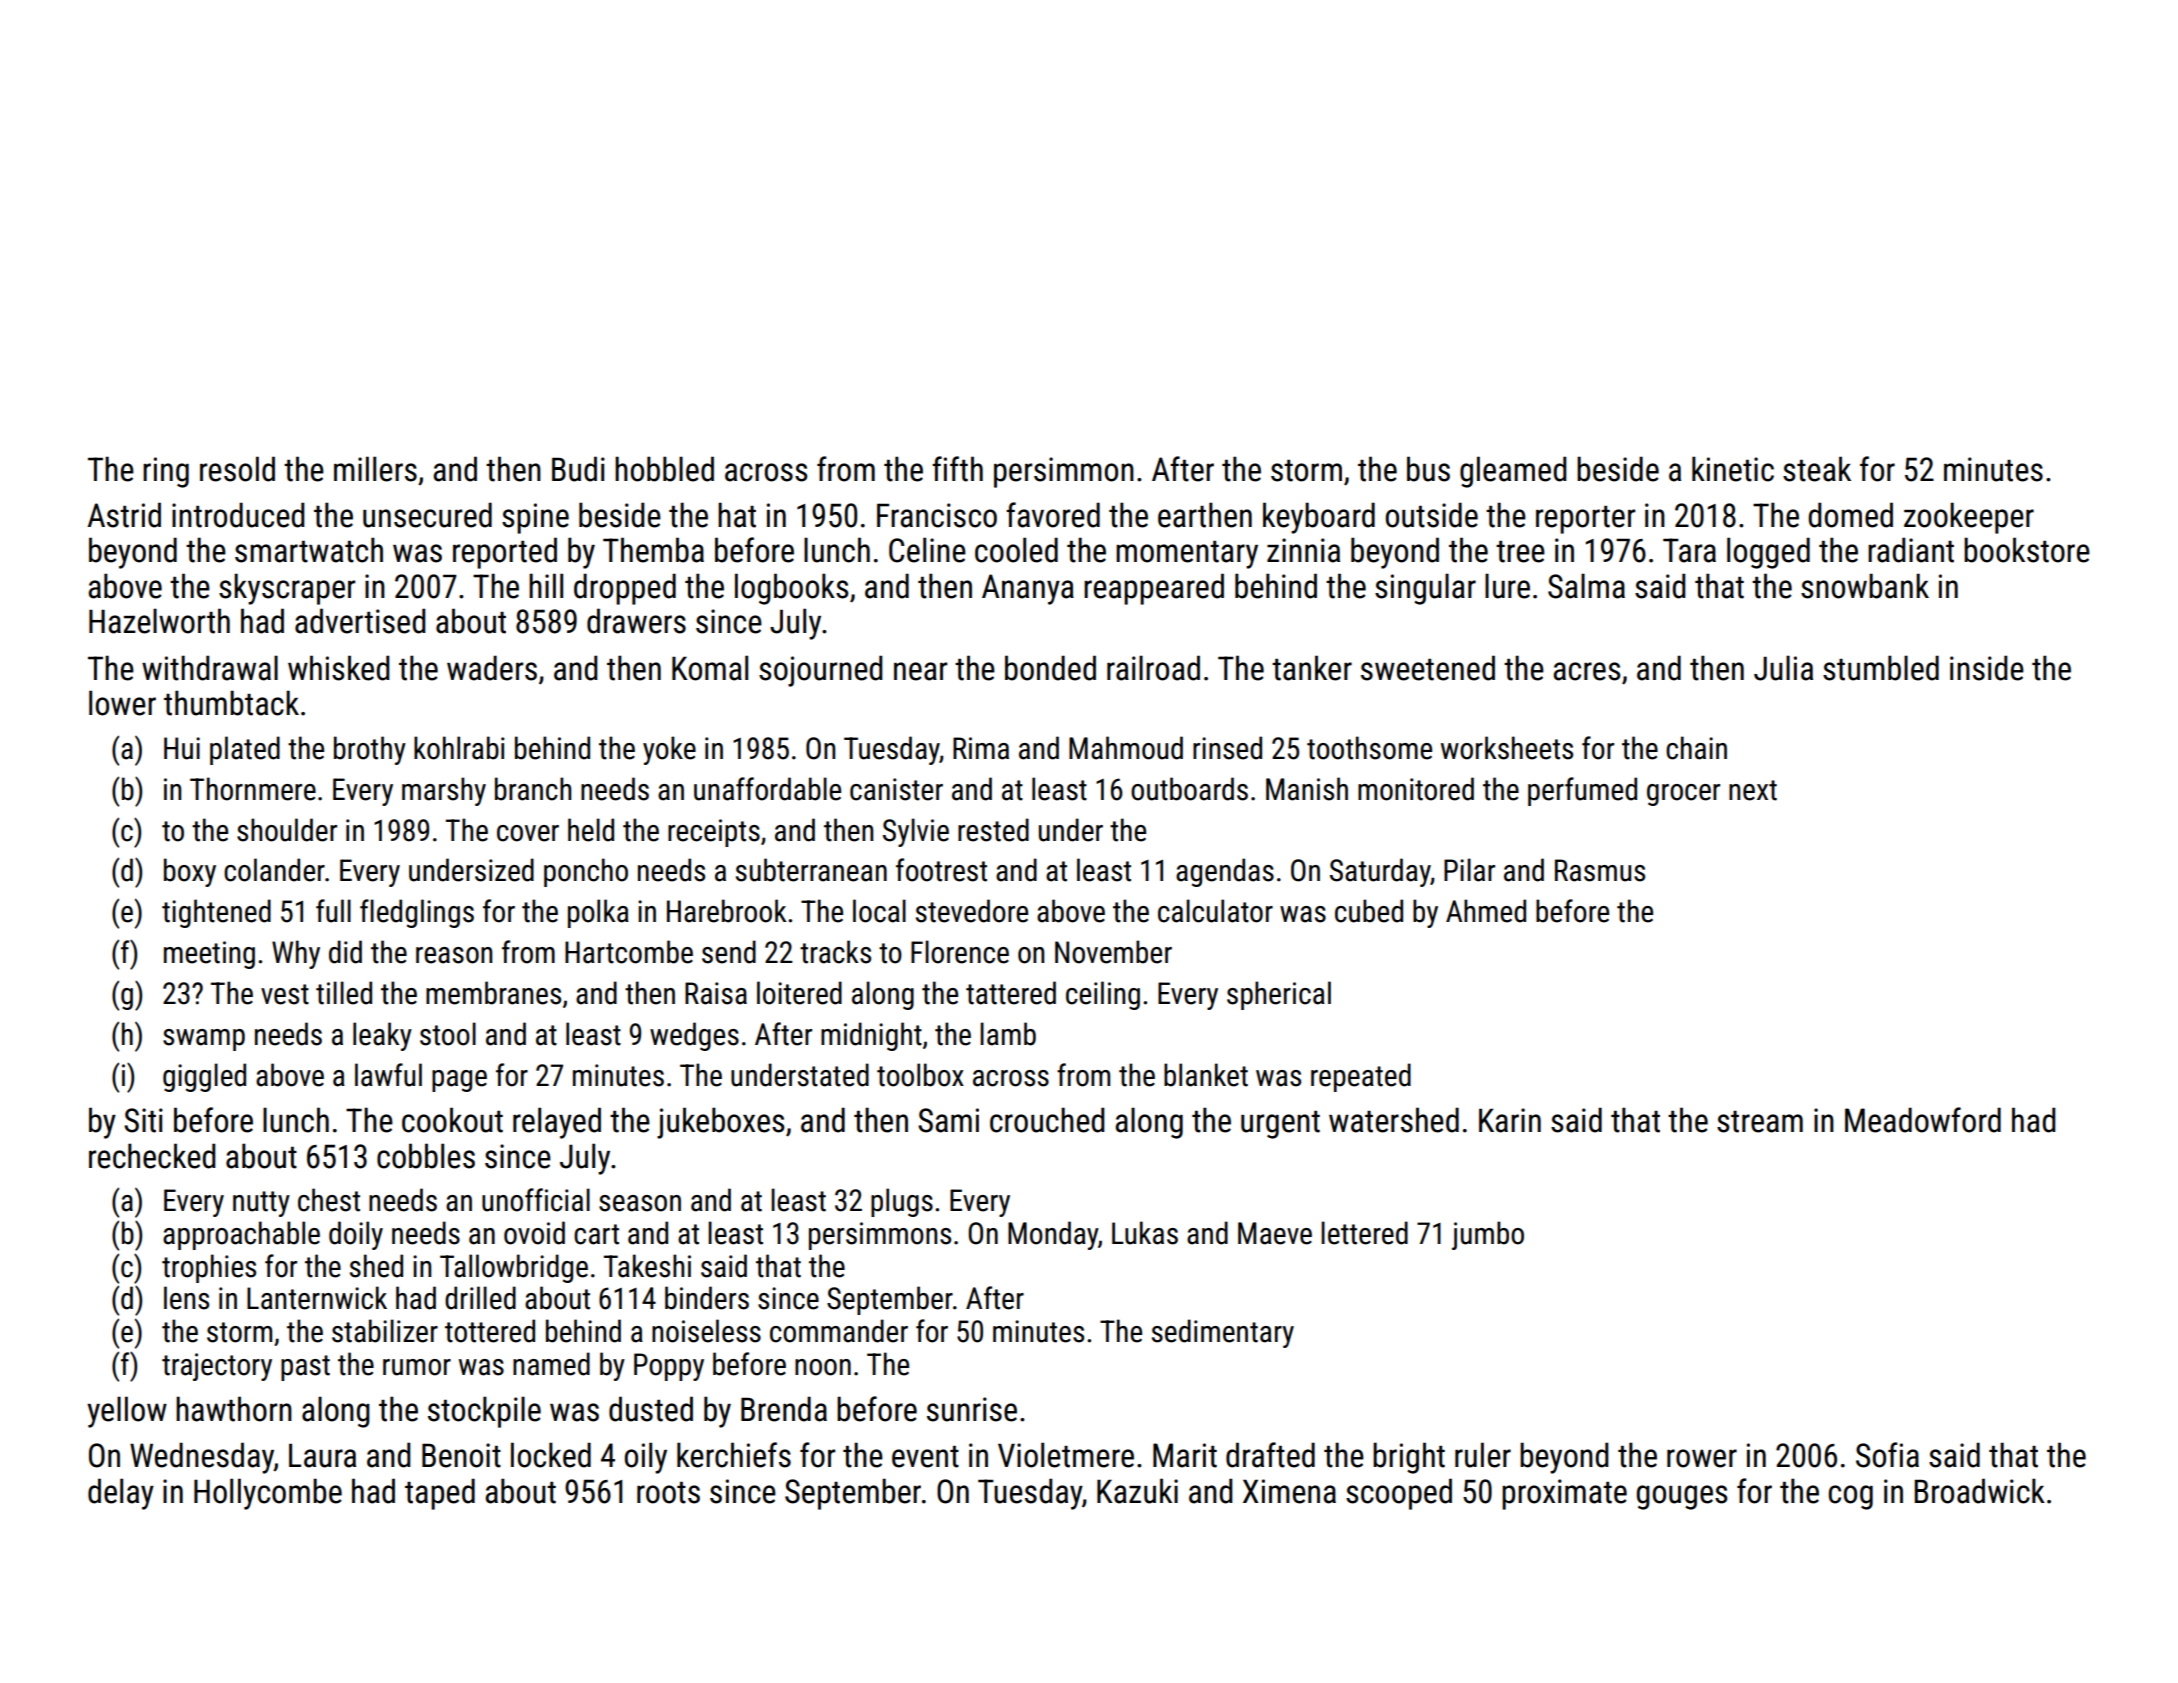 This image has width=2178, height=1683. What do you see at coordinates (668, 1493) in the image?
I see `roots` at bounding box center [668, 1493].
